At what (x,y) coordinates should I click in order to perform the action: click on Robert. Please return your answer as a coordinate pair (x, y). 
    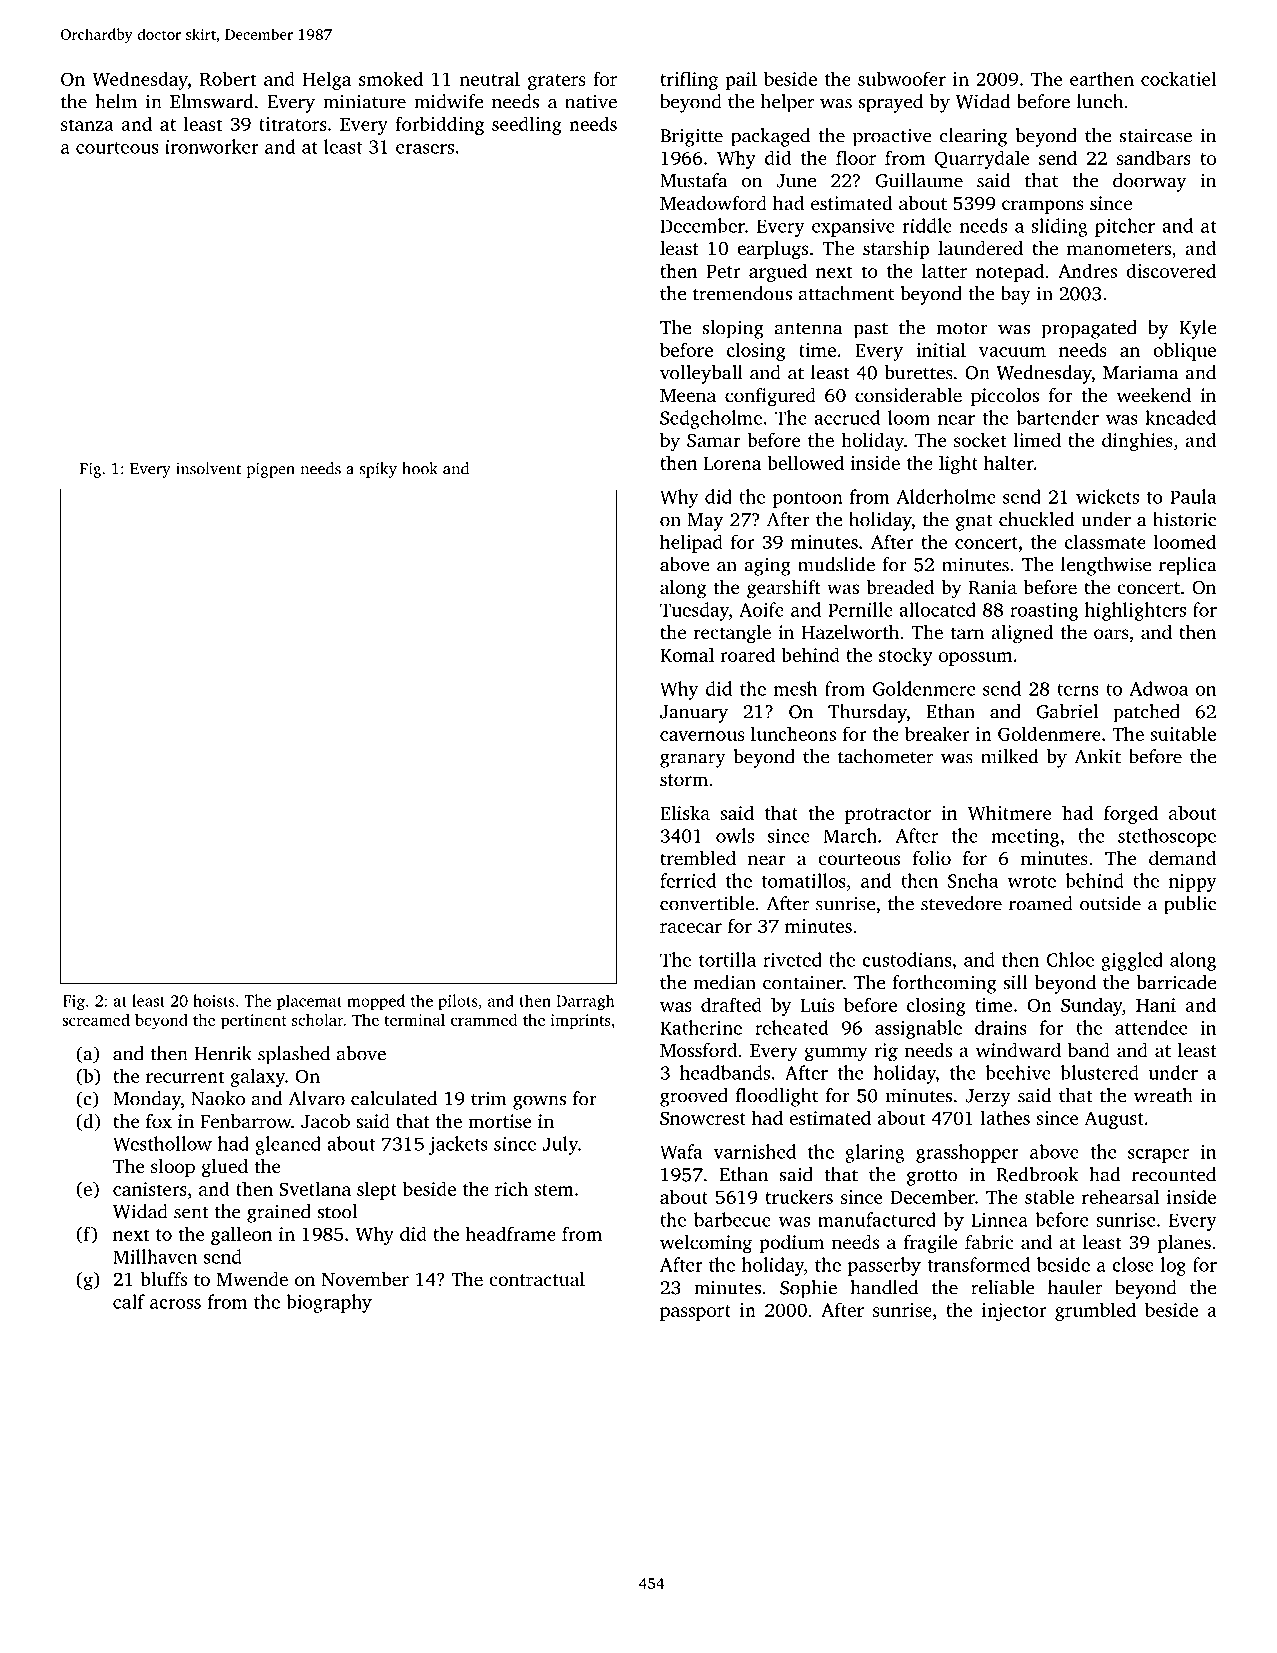
    Looking at the image, I should click on (228, 78).
